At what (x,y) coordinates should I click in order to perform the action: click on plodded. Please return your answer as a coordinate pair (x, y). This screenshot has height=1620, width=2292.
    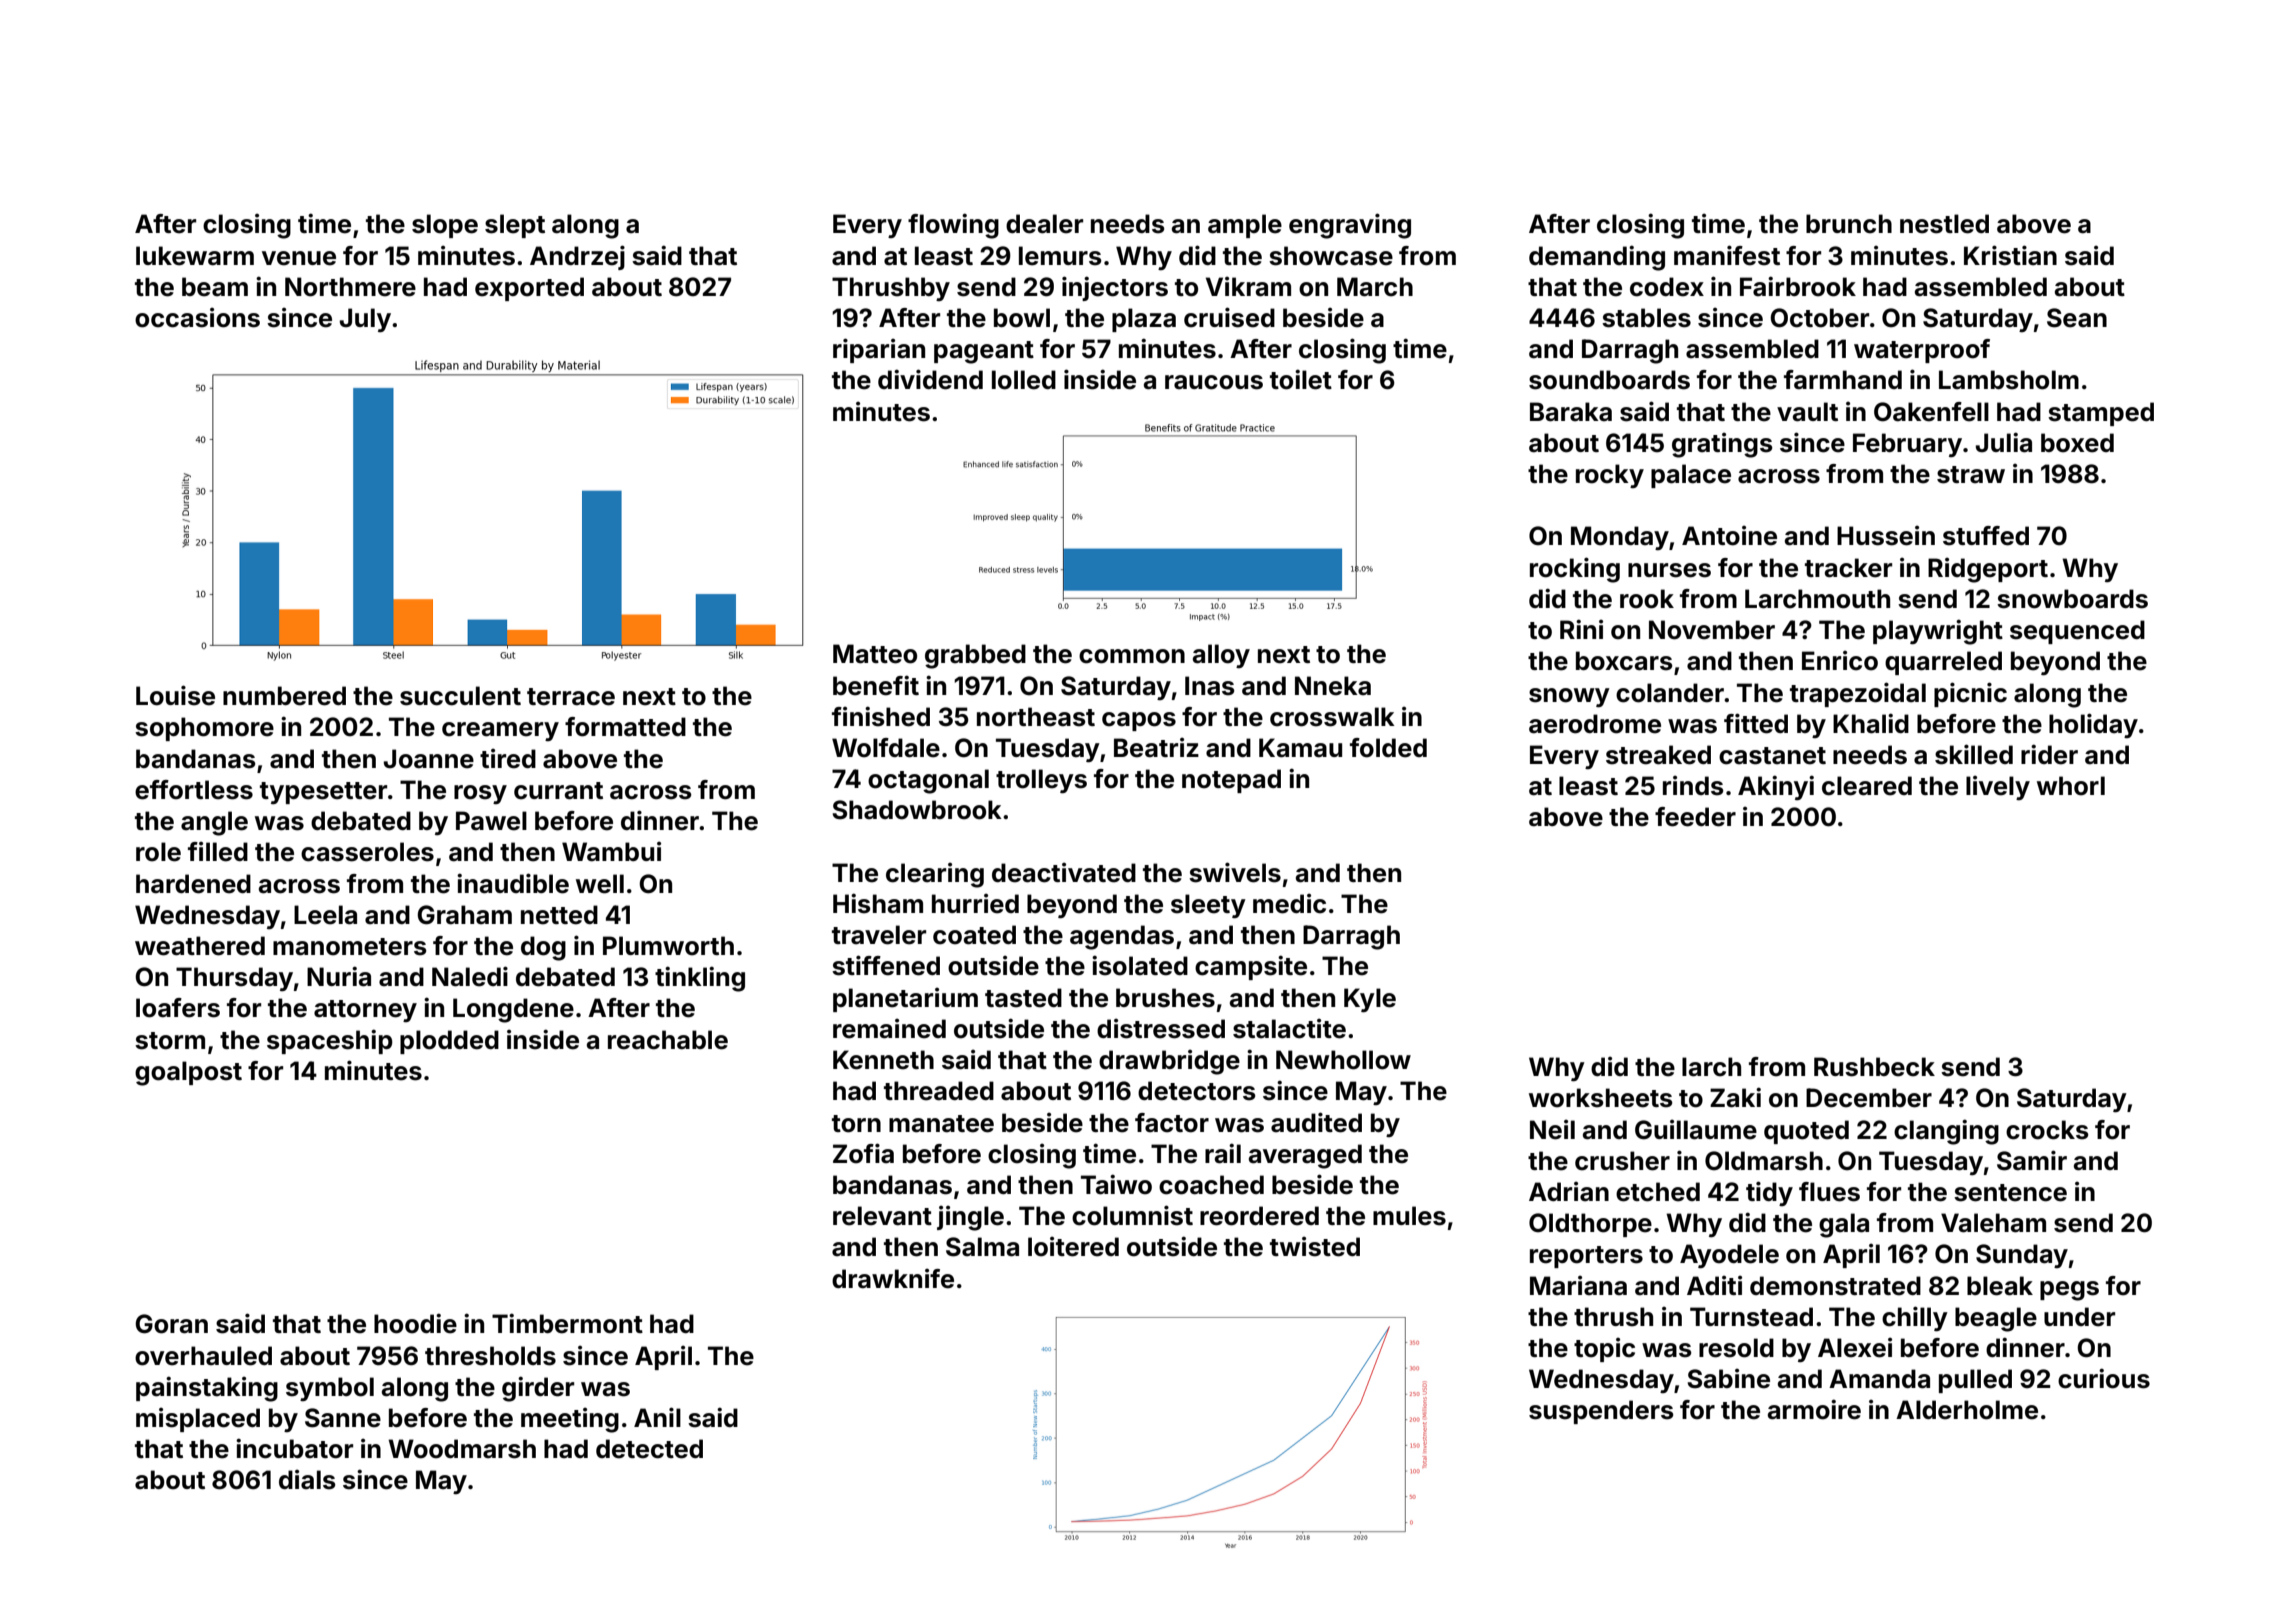
    Looking at the image, I should click on (449, 1042).
